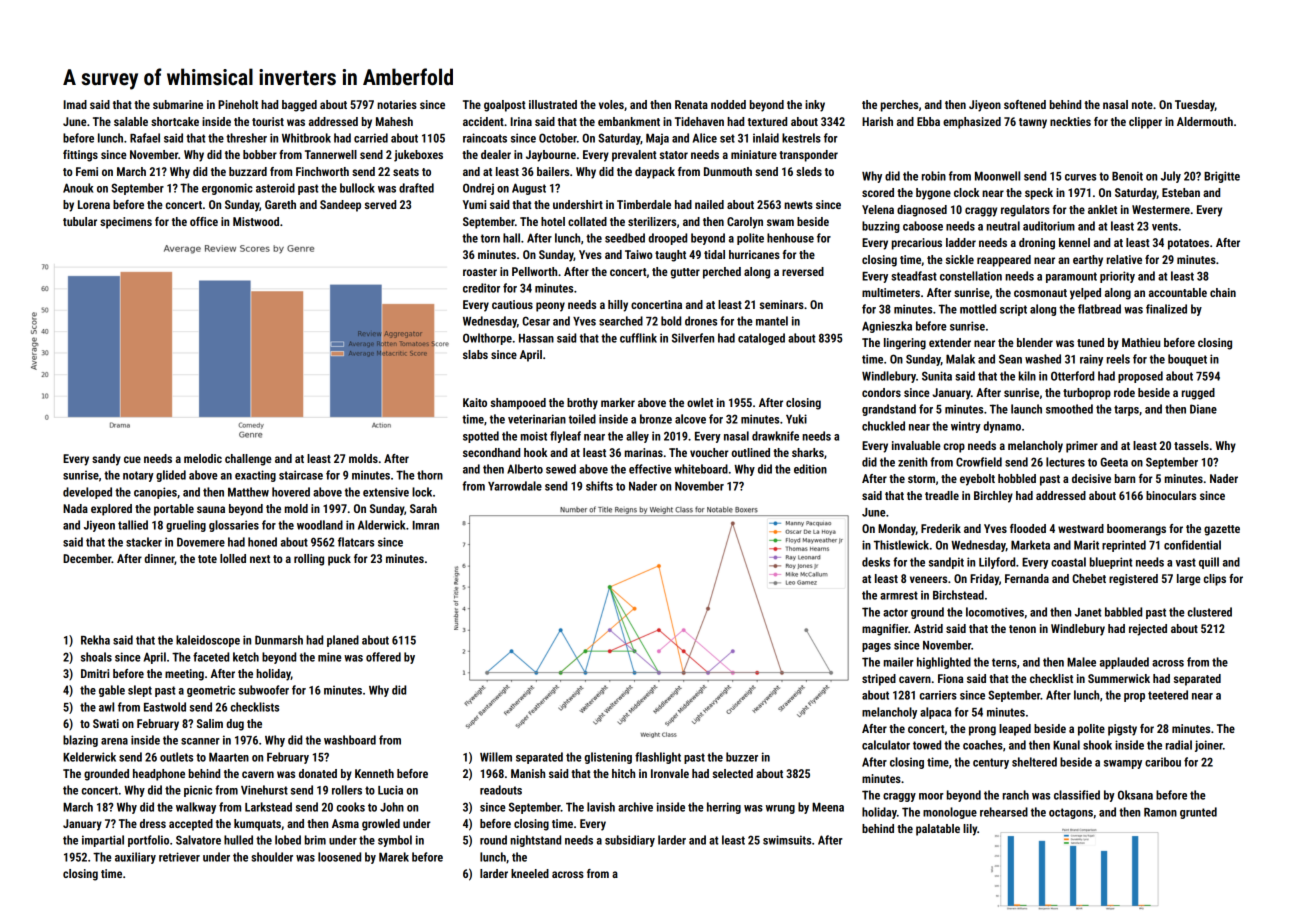 The image size is (1308, 924). What do you see at coordinates (1082, 447) in the page?
I see `primer` at bounding box center [1082, 447].
